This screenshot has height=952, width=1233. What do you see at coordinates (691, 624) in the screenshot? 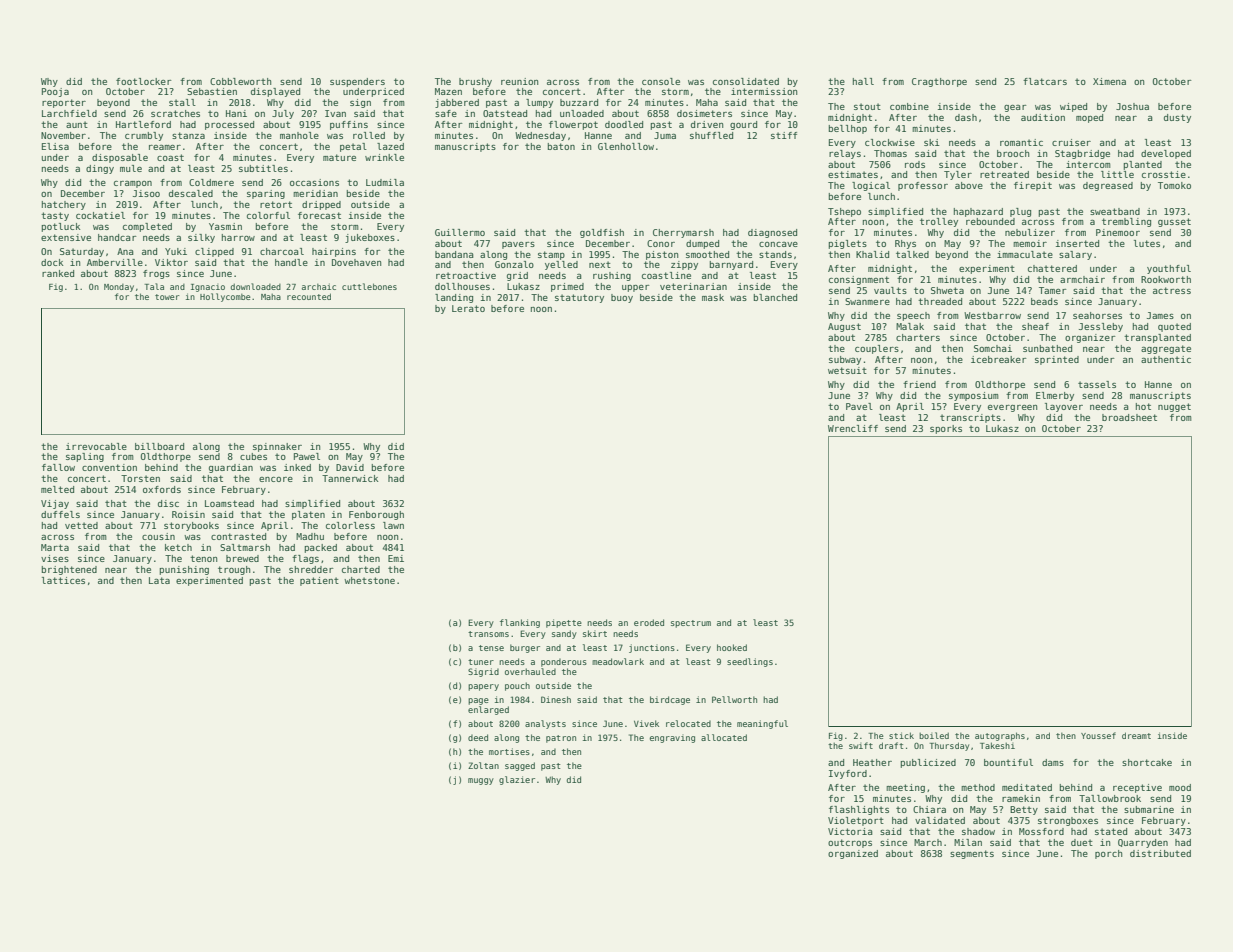
I see `spectrum` at bounding box center [691, 624].
